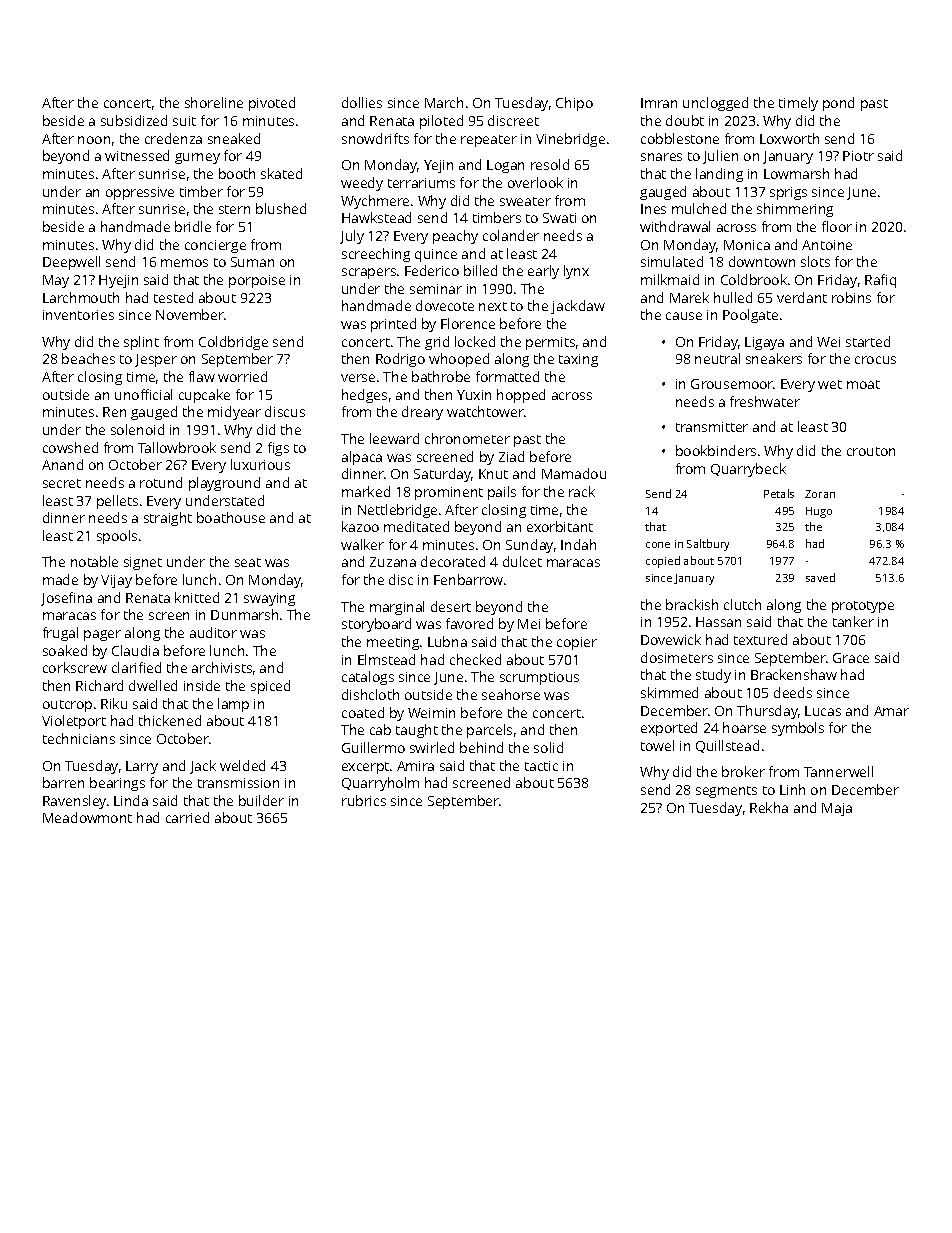  I want to click on pond, so click(838, 104).
